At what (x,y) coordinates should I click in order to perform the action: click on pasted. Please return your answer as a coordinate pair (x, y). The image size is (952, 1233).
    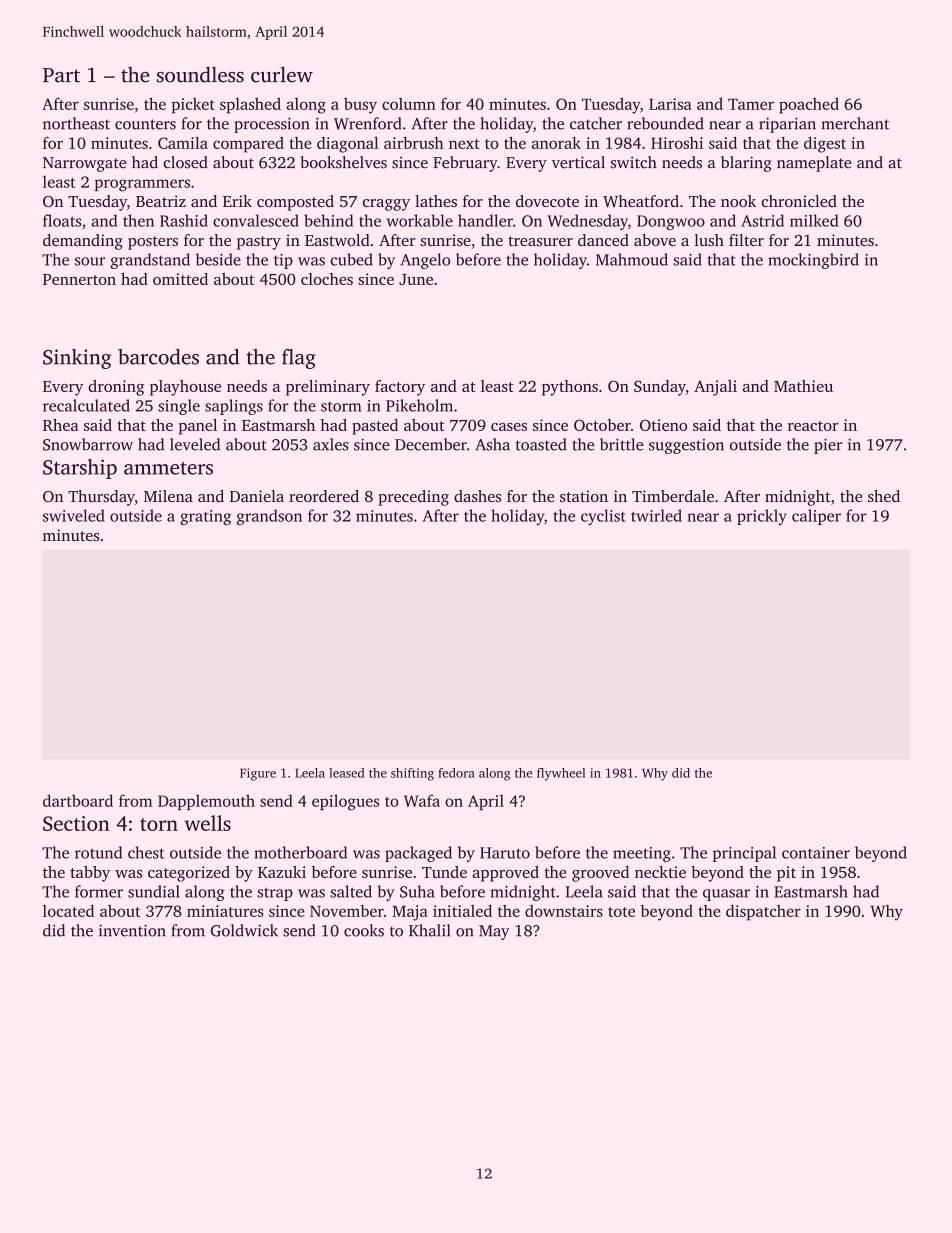
    Looking at the image, I should click on (375, 427).
